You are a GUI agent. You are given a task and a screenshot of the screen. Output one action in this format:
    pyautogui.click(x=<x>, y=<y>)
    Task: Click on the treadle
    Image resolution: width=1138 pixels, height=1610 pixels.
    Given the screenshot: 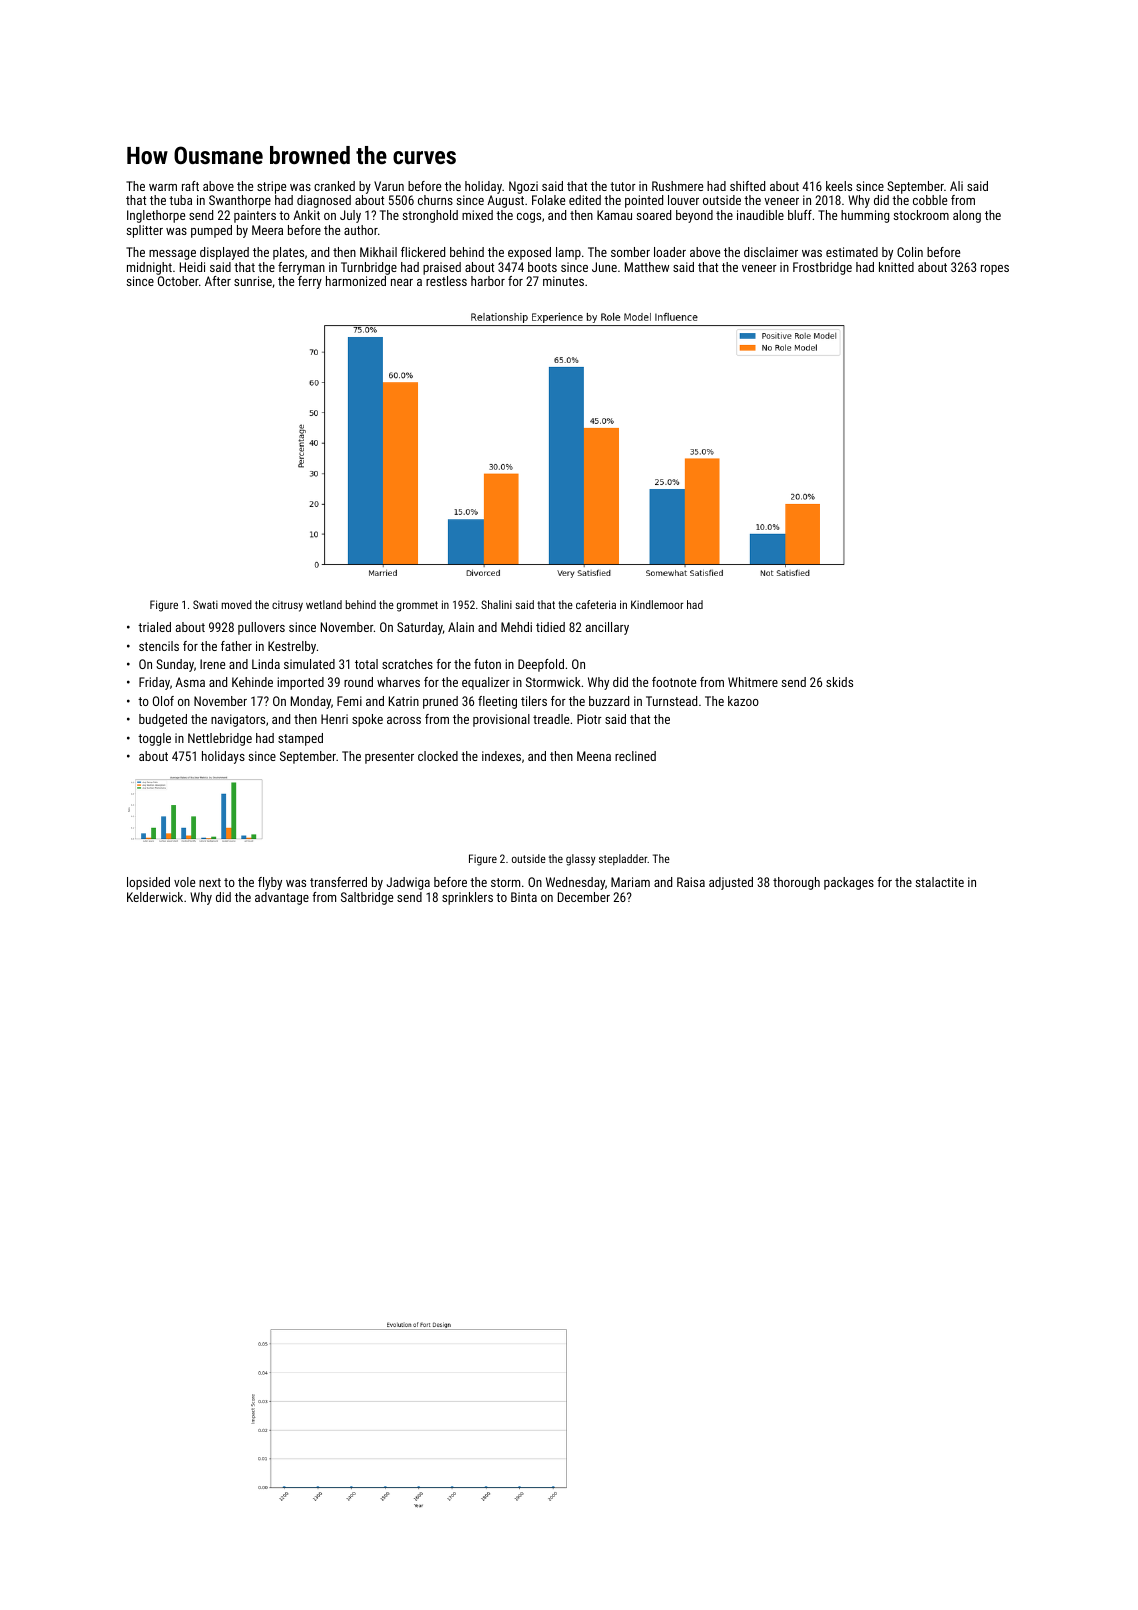 What is the action you would take?
    pyautogui.click(x=551, y=719)
